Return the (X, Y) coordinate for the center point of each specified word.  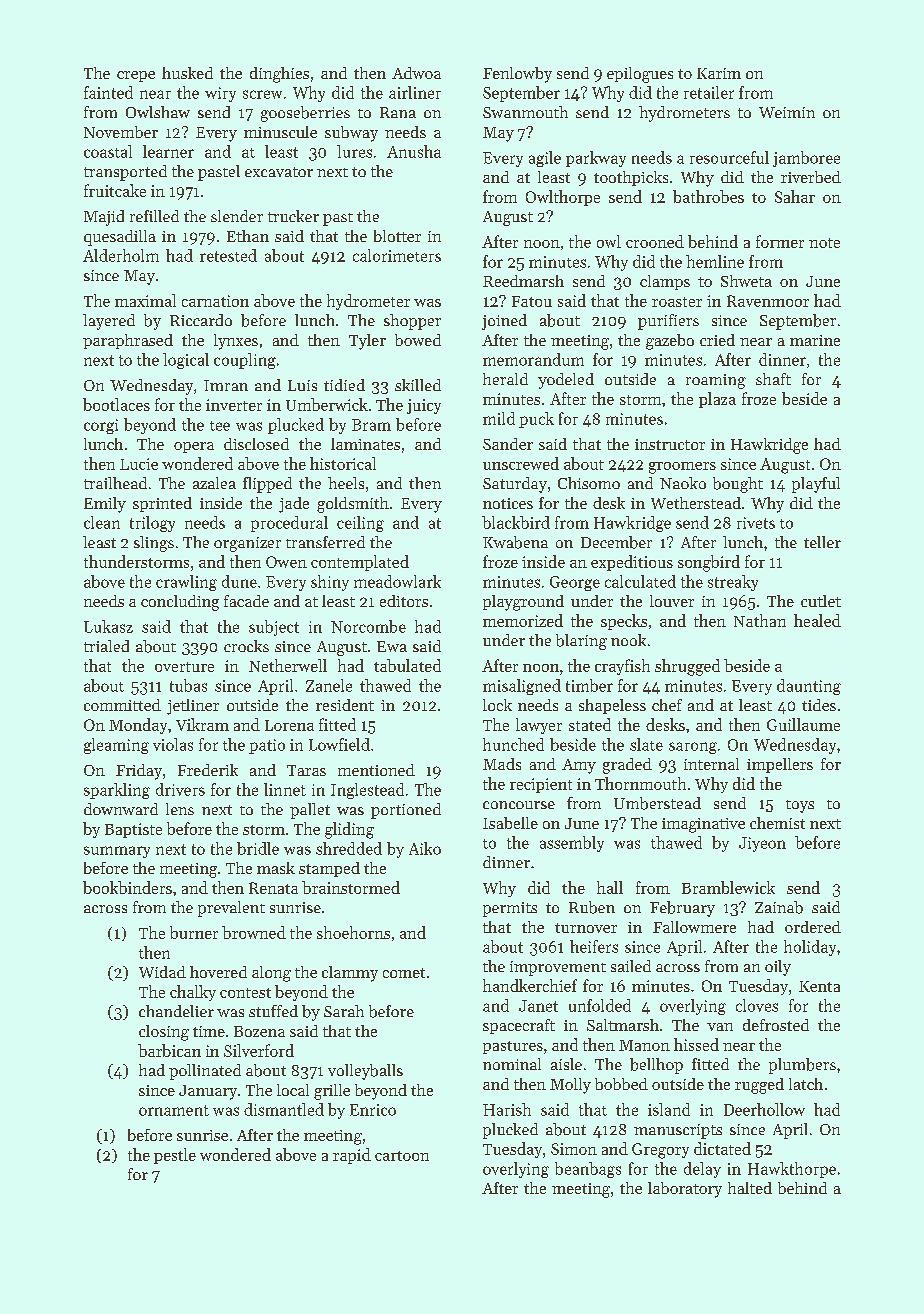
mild (499, 418)
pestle (175, 1156)
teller (822, 542)
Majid (104, 218)
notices (508, 503)
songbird (709, 563)
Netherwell (288, 665)
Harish (507, 1109)
